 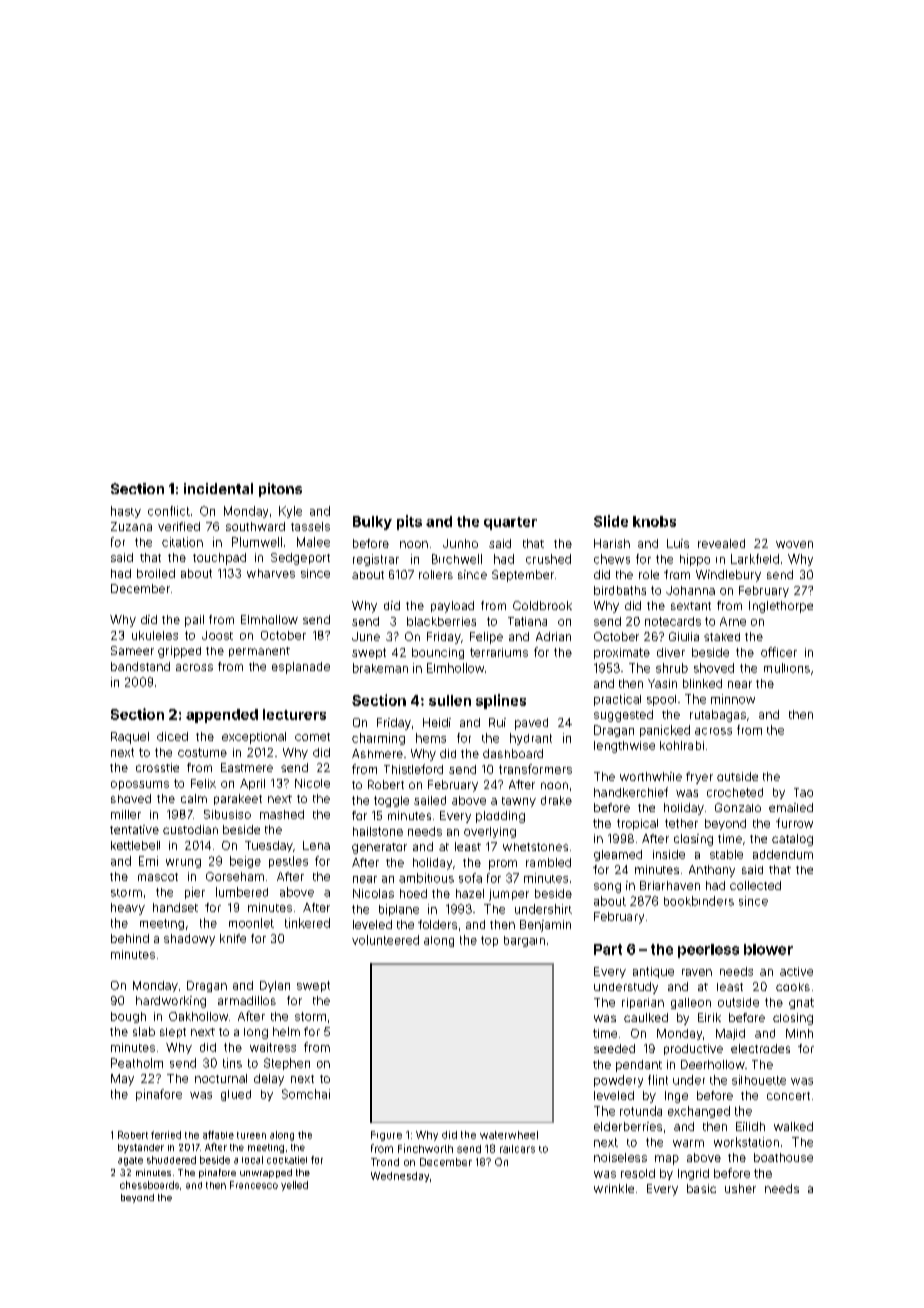 What do you see at coordinates (499, 652) in the screenshot?
I see `terrariums` at bounding box center [499, 652].
